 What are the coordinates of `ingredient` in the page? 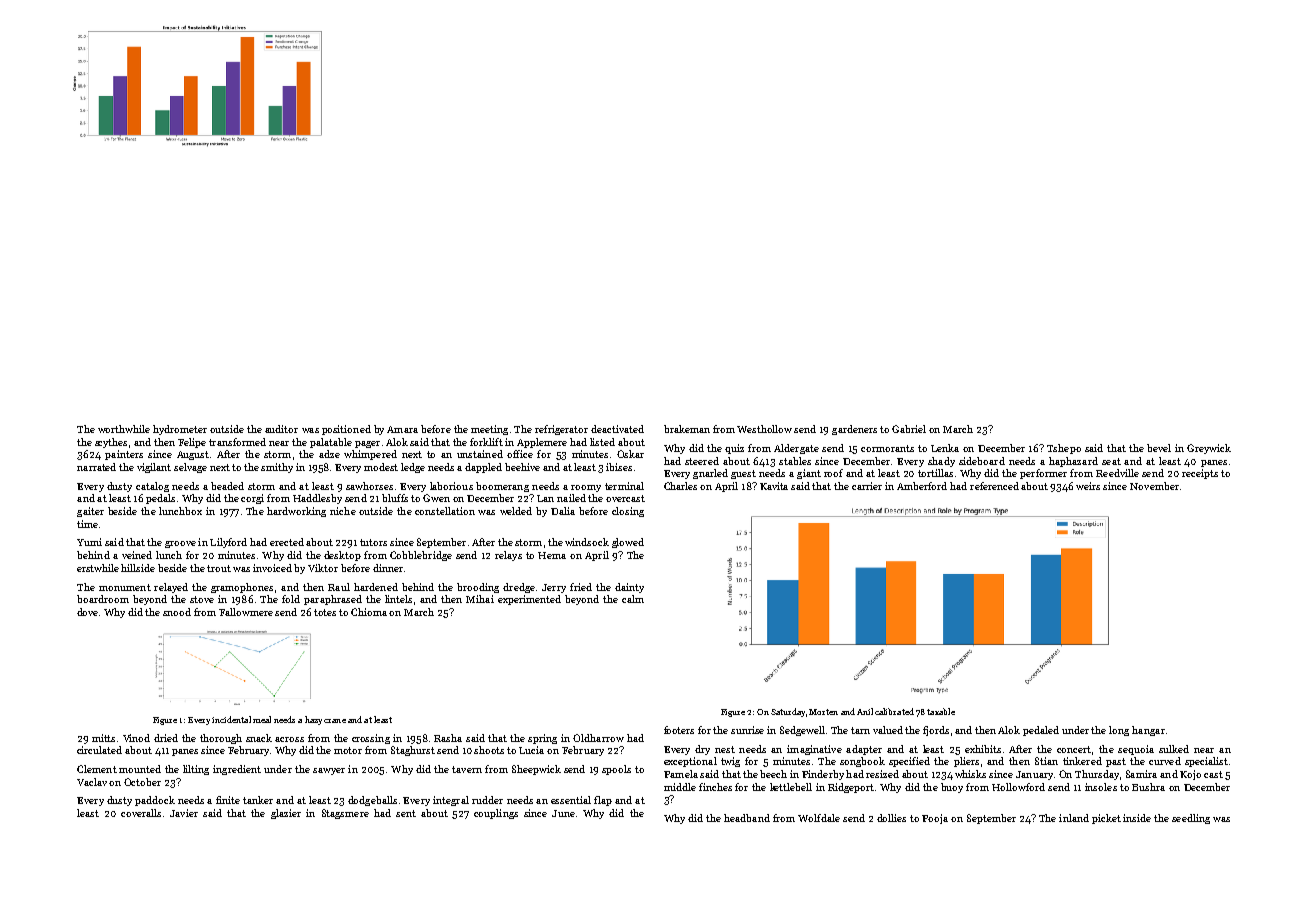 It's located at (237, 770).
